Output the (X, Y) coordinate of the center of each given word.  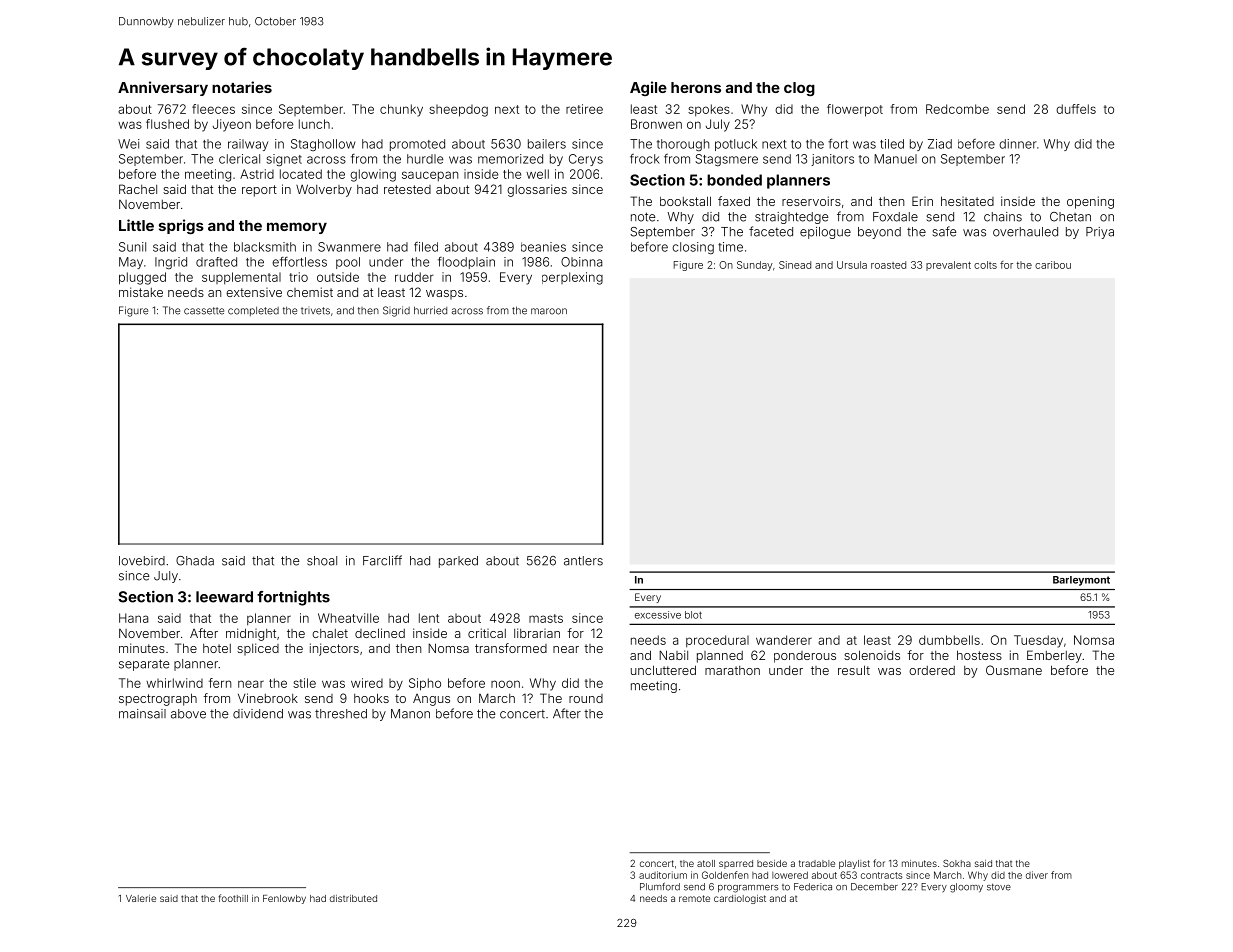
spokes (709, 110)
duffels (1076, 109)
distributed (353, 898)
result (854, 670)
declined (380, 633)
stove (999, 887)
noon (505, 684)
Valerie (141, 898)
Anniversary (163, 88)
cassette (204, 311)
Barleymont (1081, 581)
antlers (583, 561)
